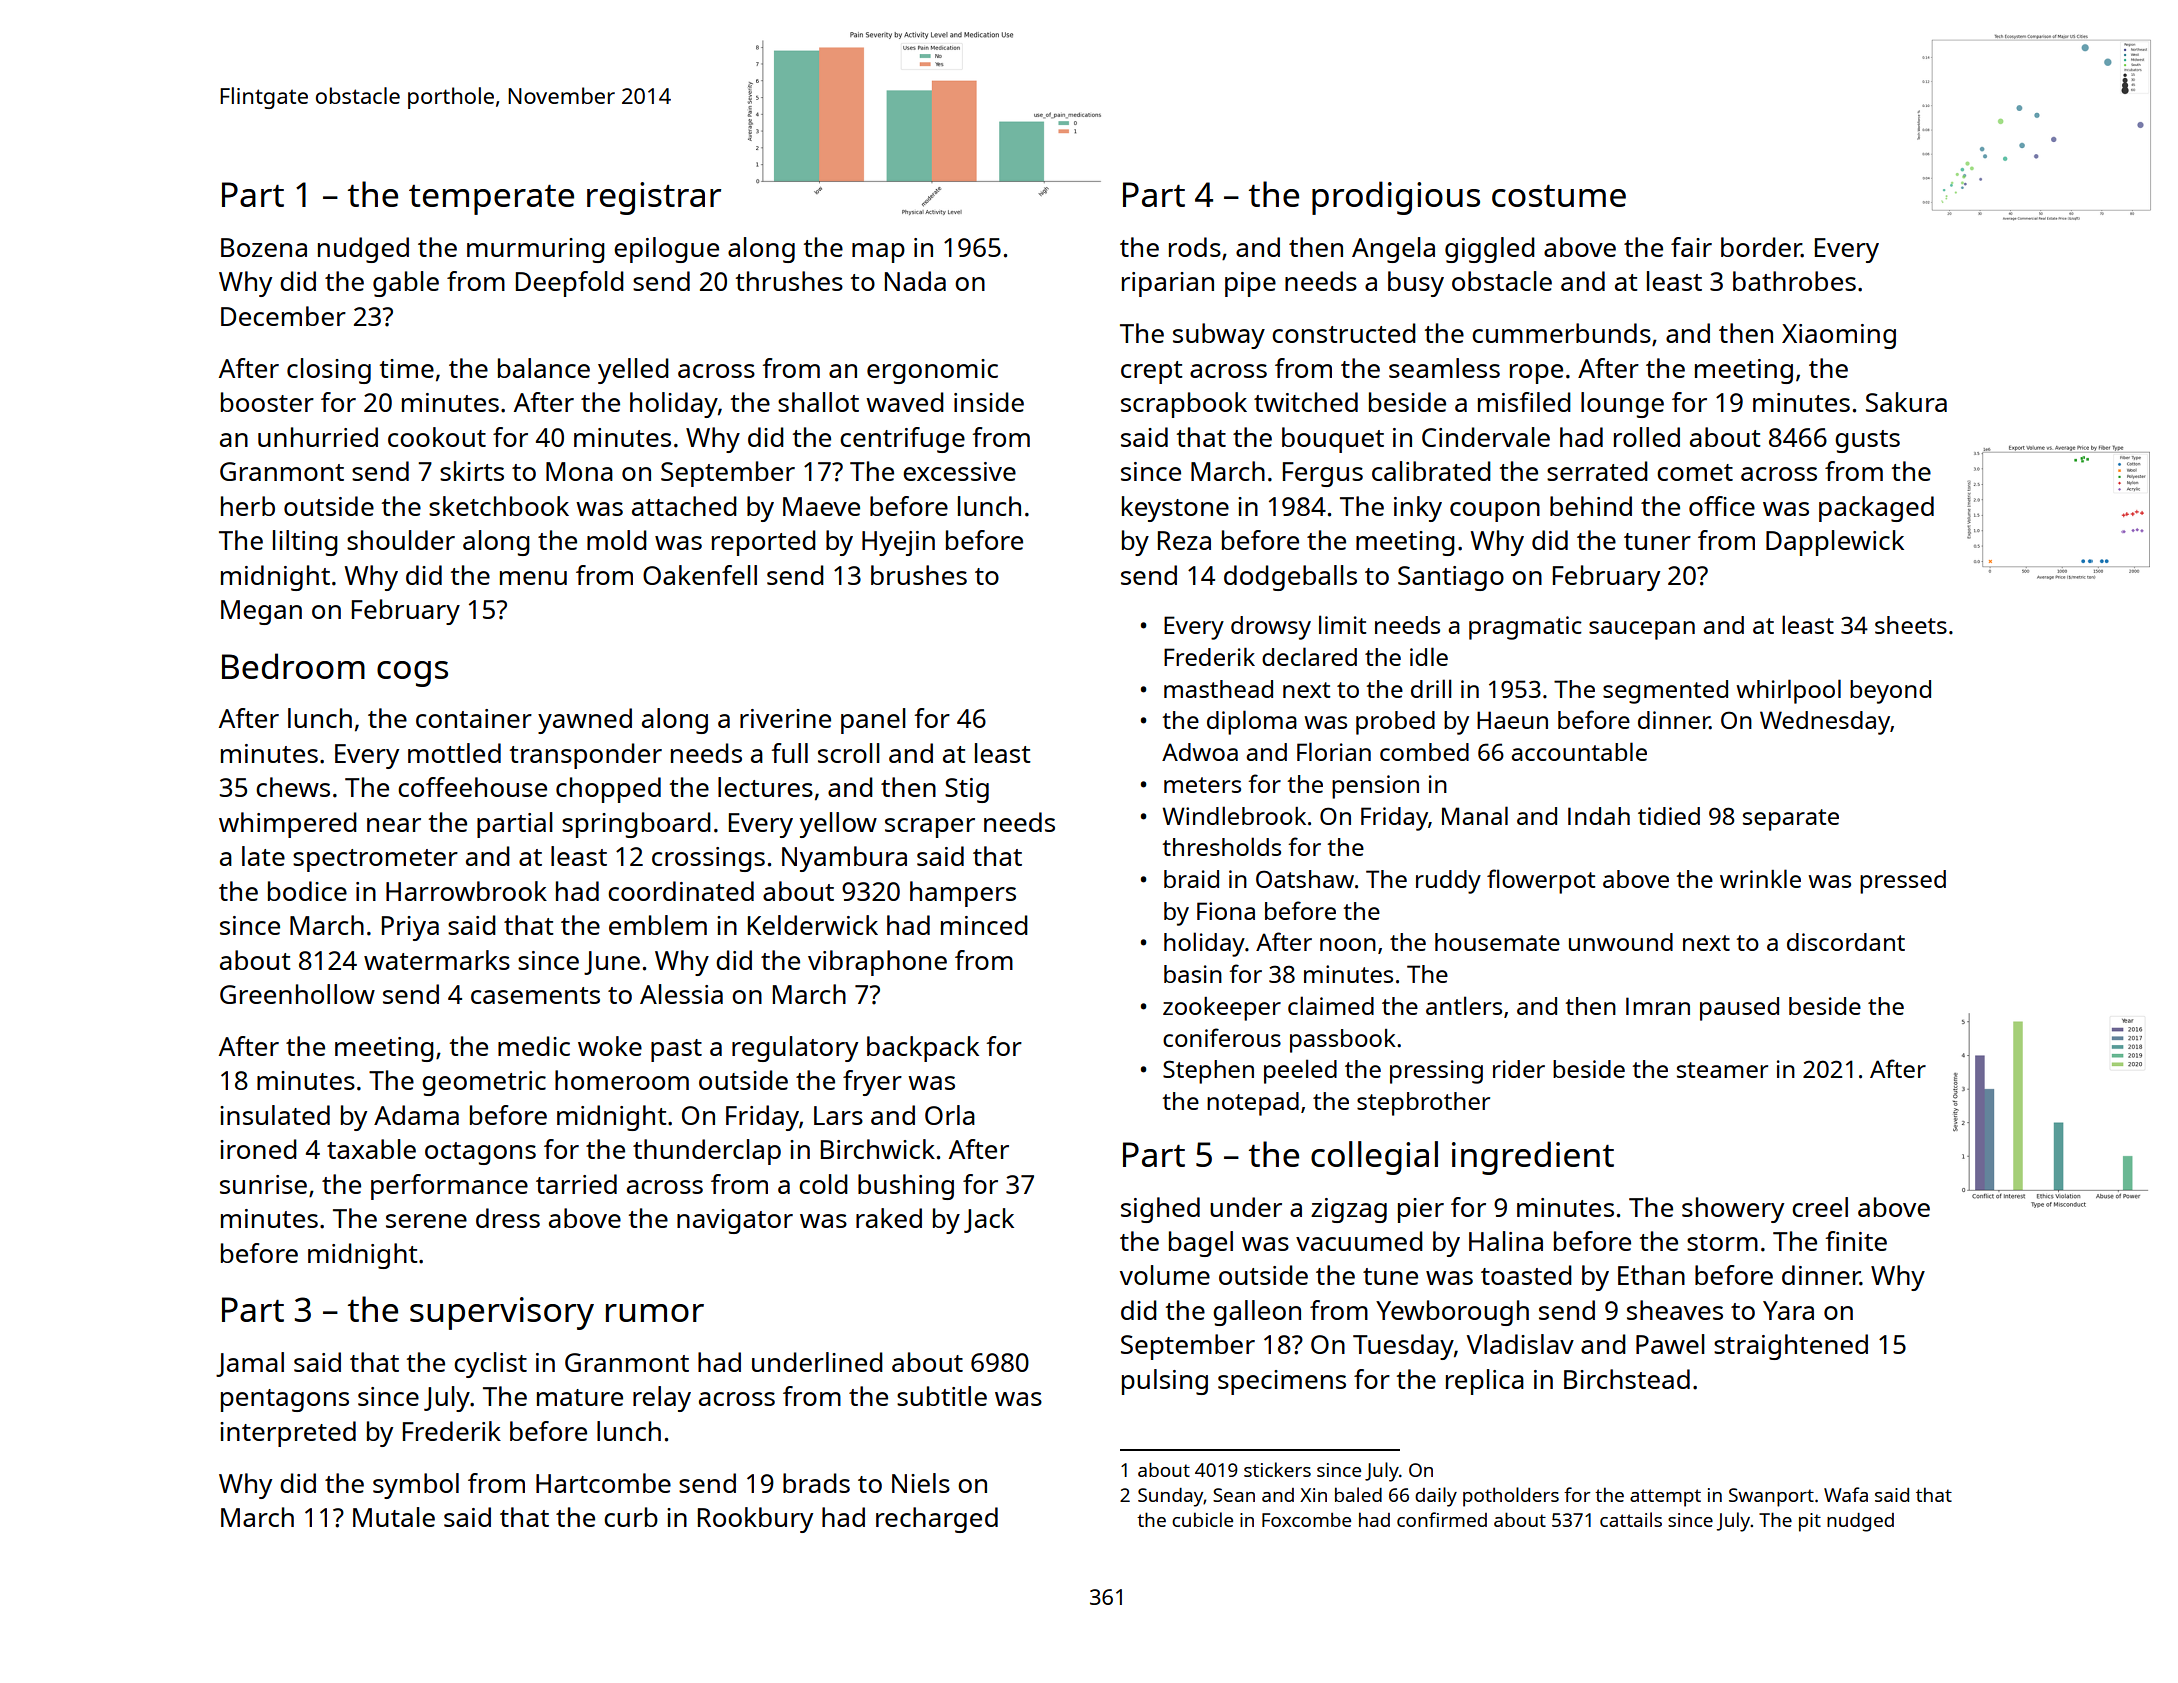  What do you see at coordinates (491, 200) in the document?
I see `temperate` at bounding box center [491, 200].
